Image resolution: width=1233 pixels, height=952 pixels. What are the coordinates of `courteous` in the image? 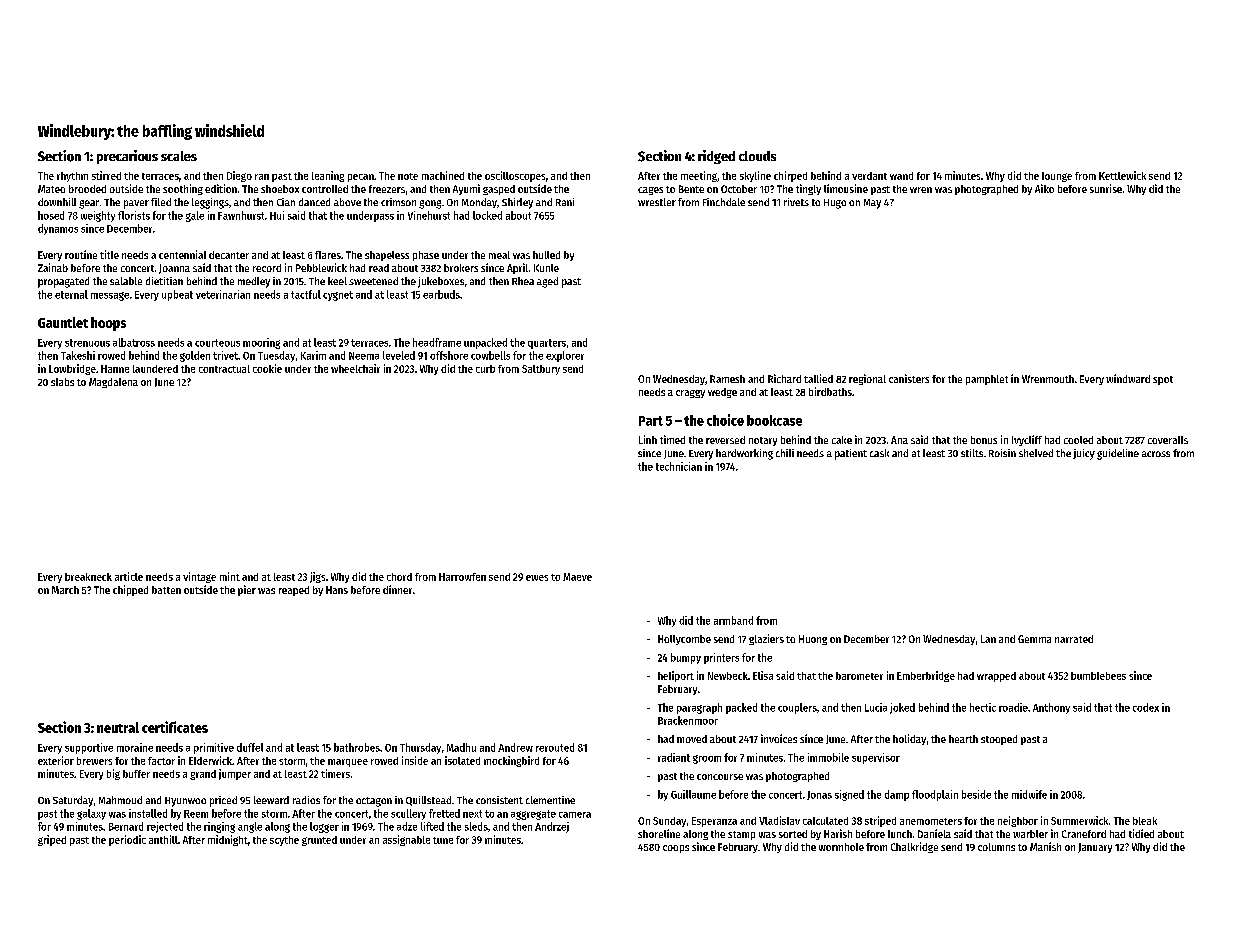 It's located at (217, 343).
